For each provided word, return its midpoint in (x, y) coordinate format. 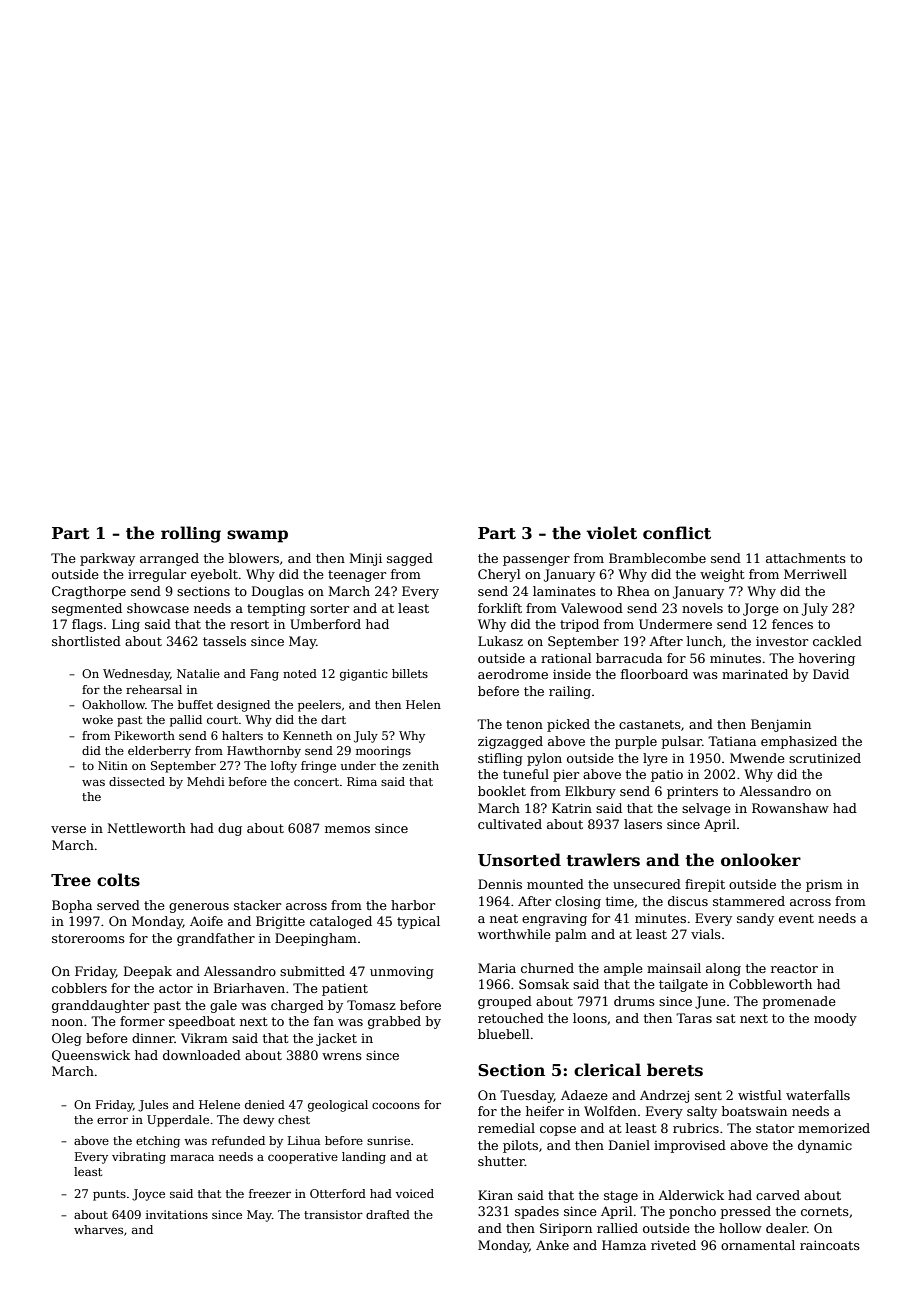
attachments (806, 558)
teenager (357, 576)
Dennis (500, 884)
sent (708, 1095)
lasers (643, 824)
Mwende (757, 758)
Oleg (67, 1039)
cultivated (510, 824)
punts (109, 1195)
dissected (137, 781)
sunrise (388, 1140)
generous (199, 908)
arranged (169, 559)
